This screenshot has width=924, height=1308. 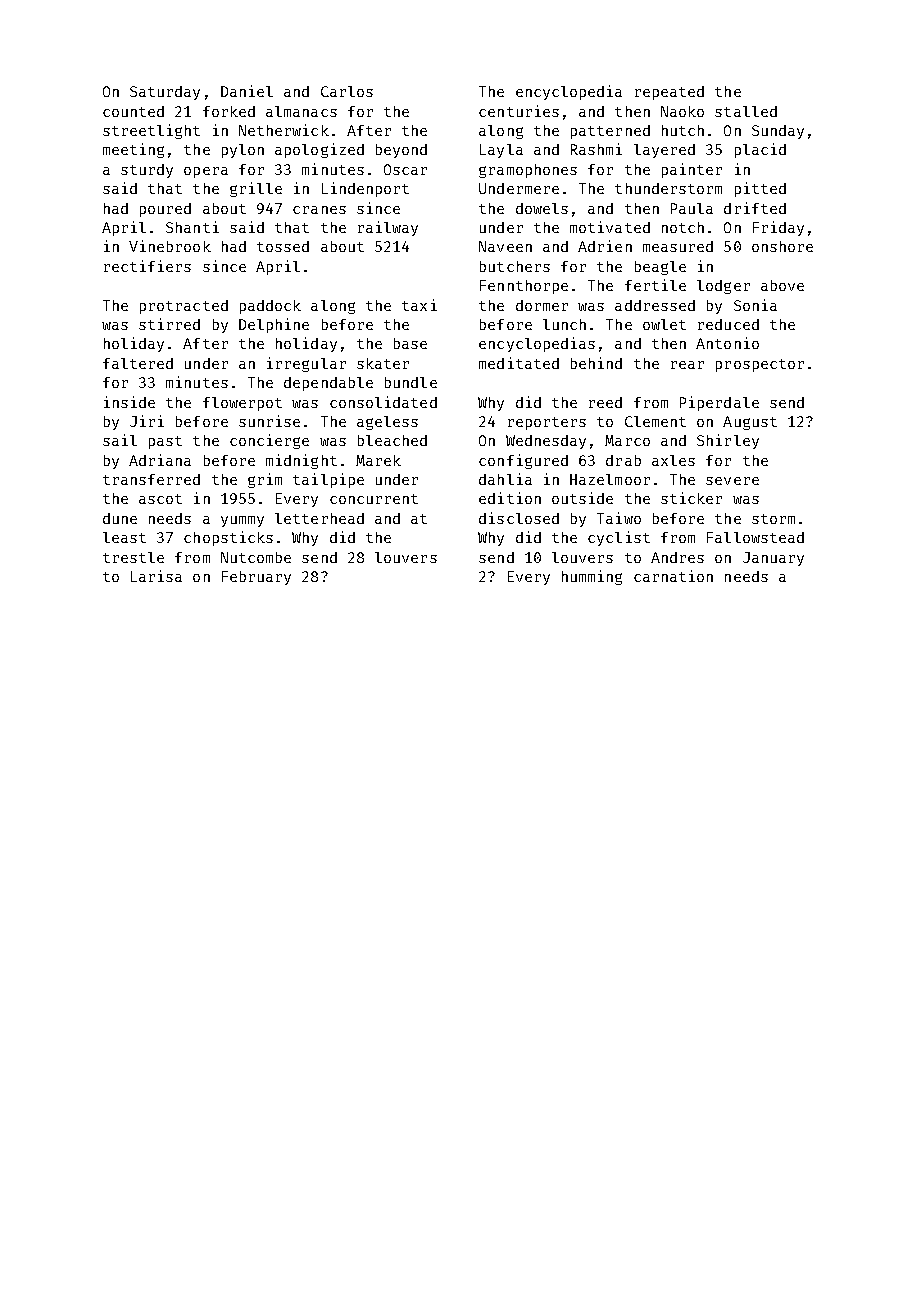 What do you see at coordinates (746, 111) in the screenshot?
I see `stalled` at bounding box center [746, 111].
